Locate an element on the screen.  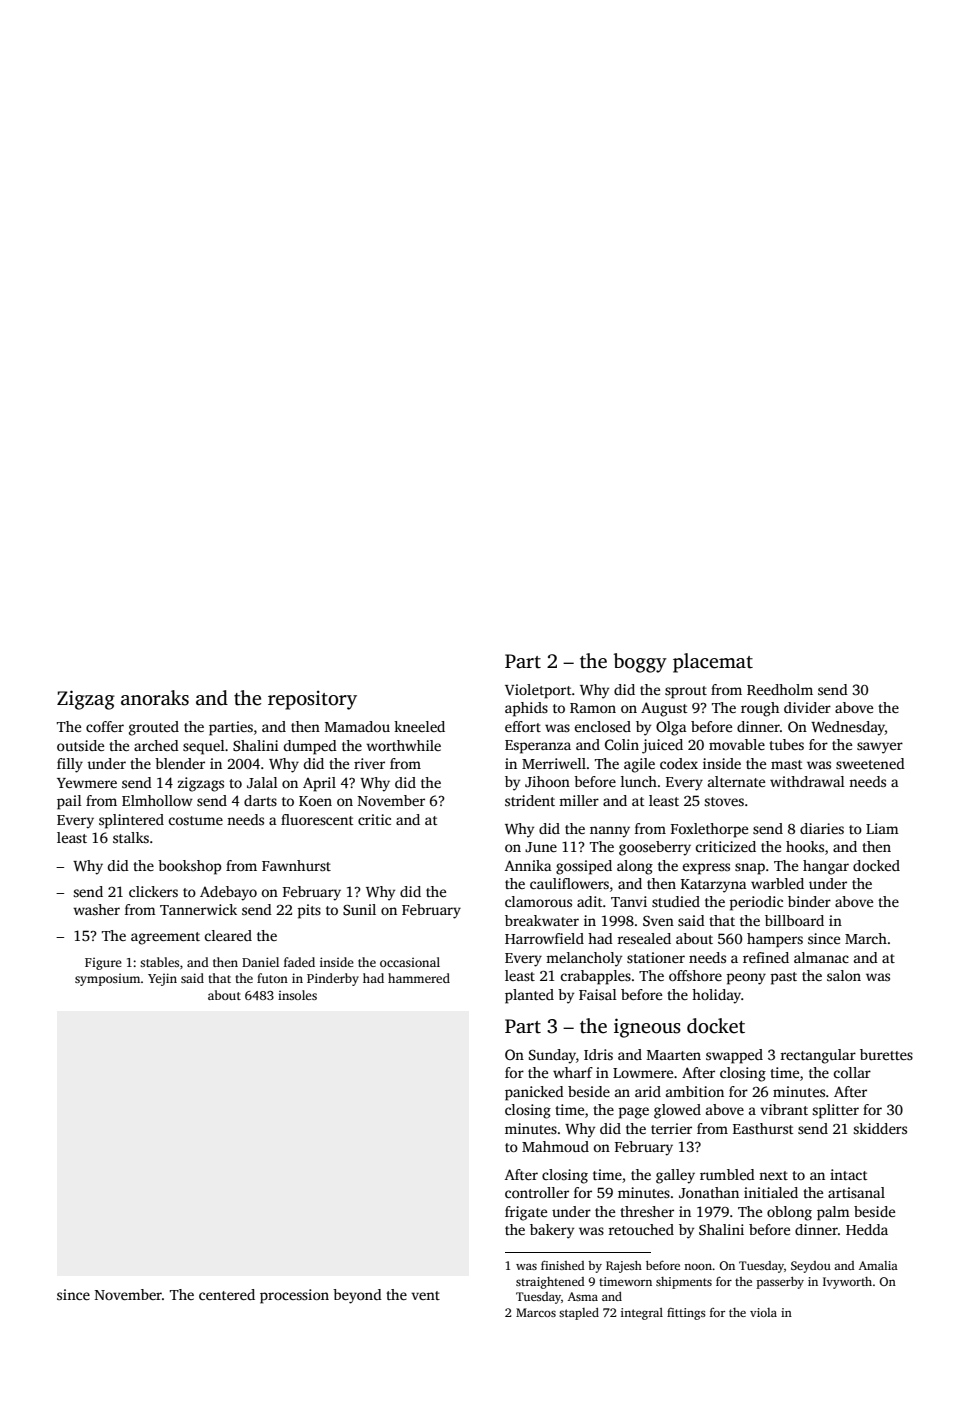
vent is located at coordinates (425, 1295).
